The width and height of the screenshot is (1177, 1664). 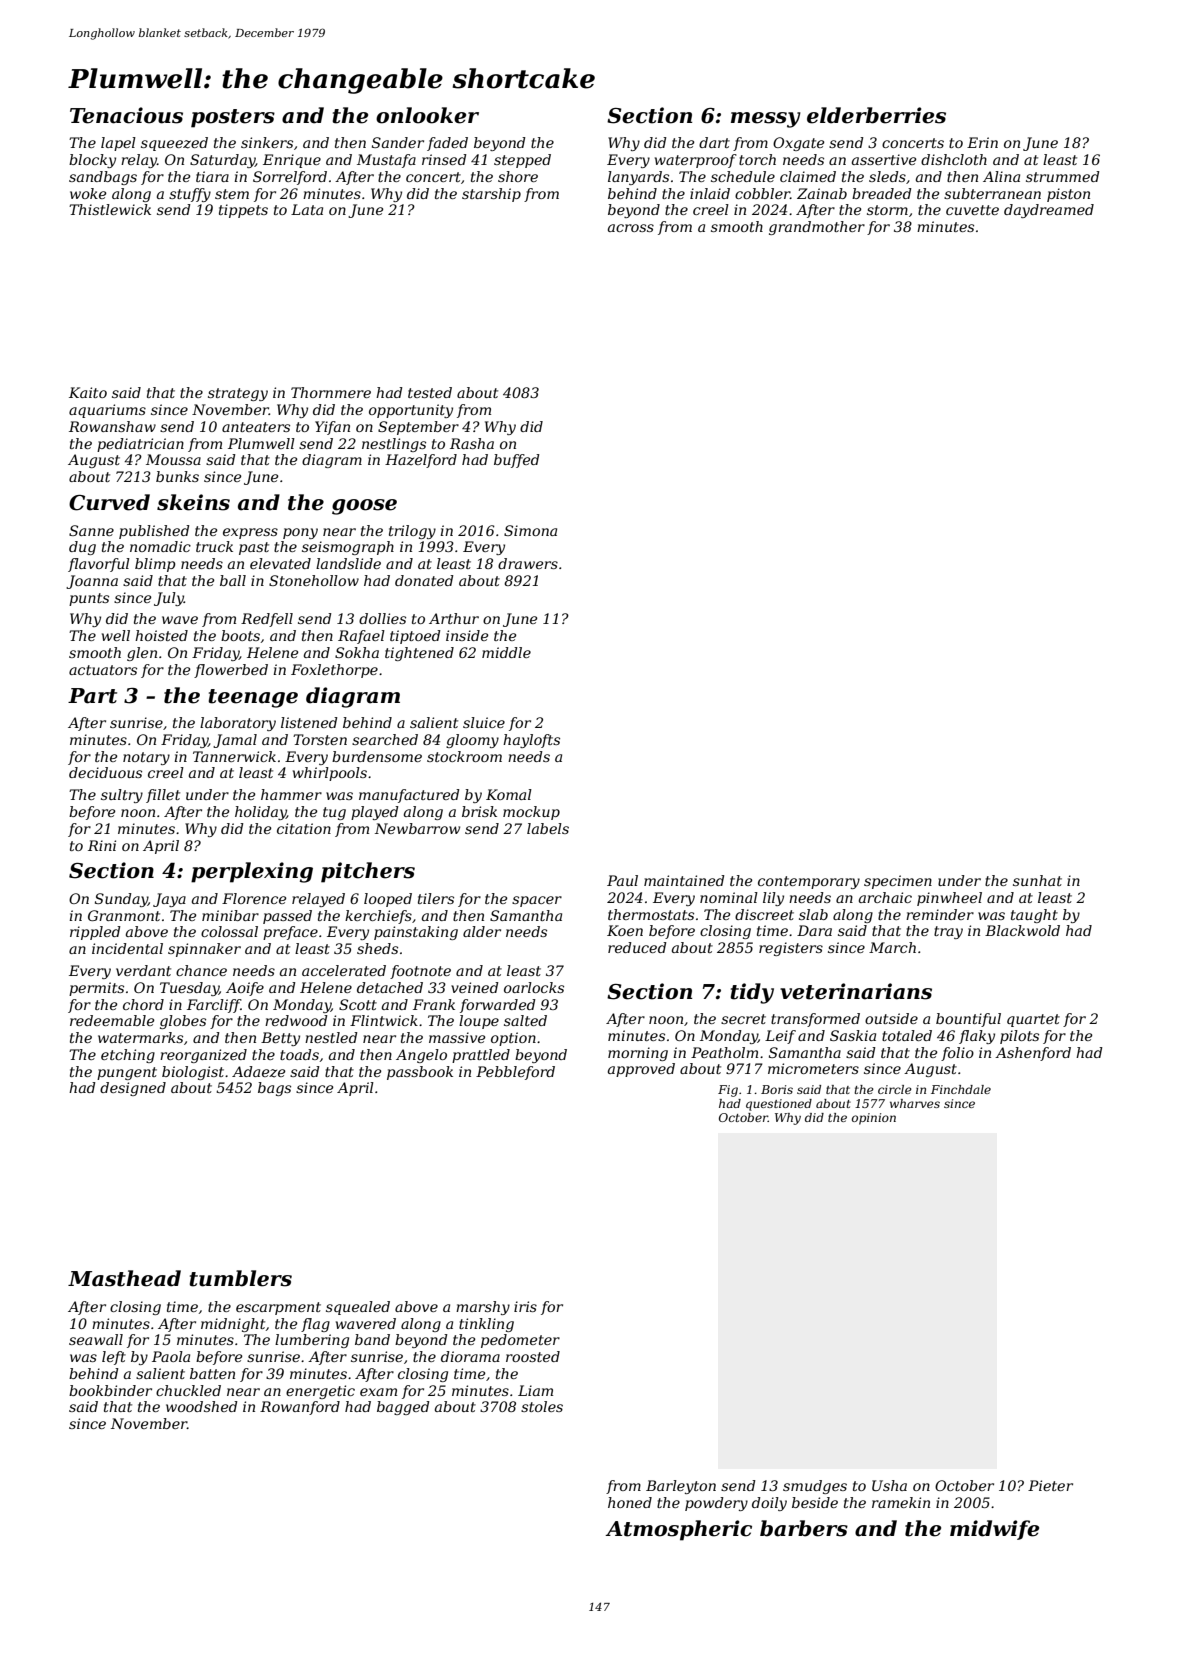 I want to click on Atmospheric, so click(x=678, y=1530).
